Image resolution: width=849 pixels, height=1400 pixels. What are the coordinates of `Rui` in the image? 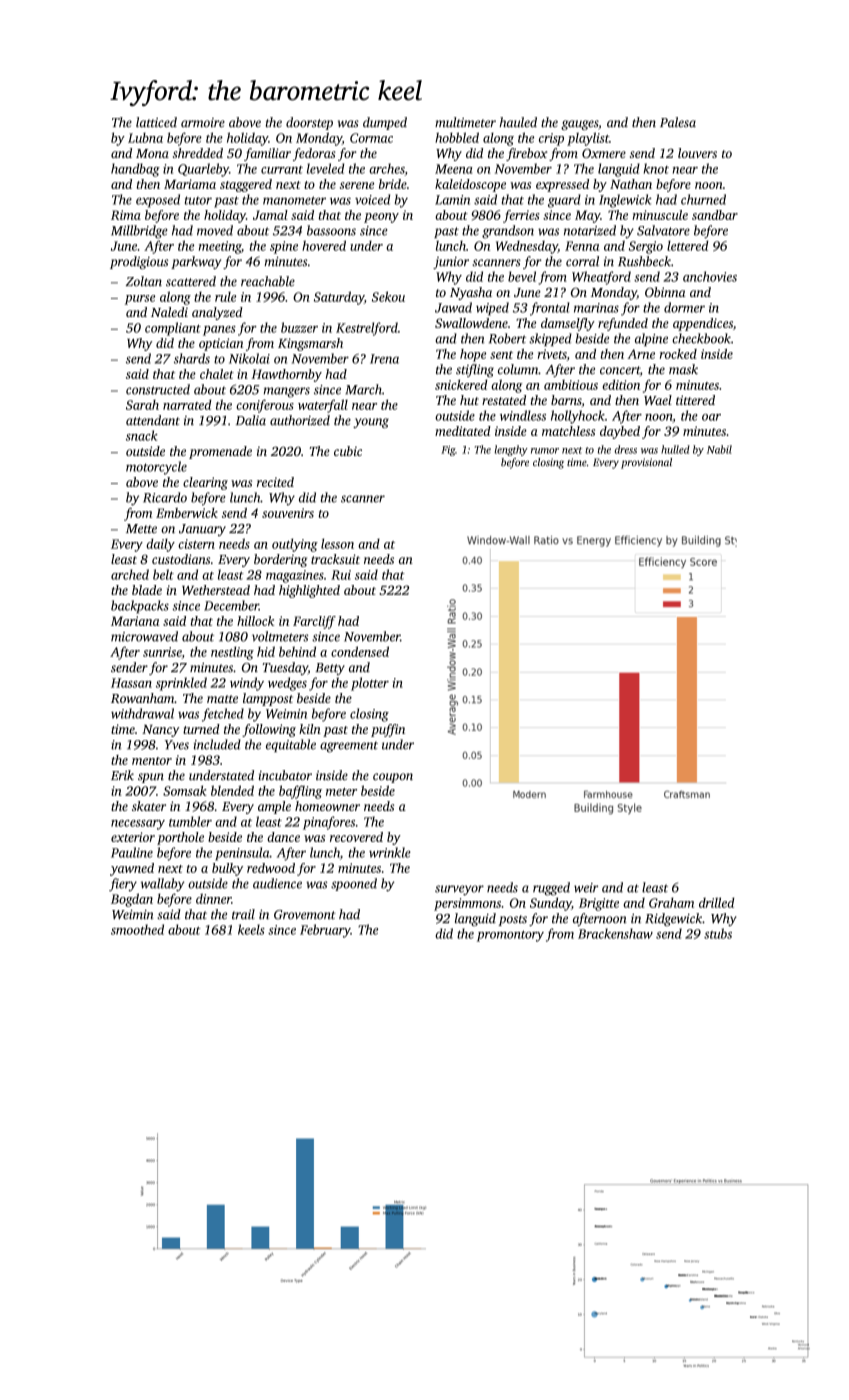 It's located at (341, 575).
